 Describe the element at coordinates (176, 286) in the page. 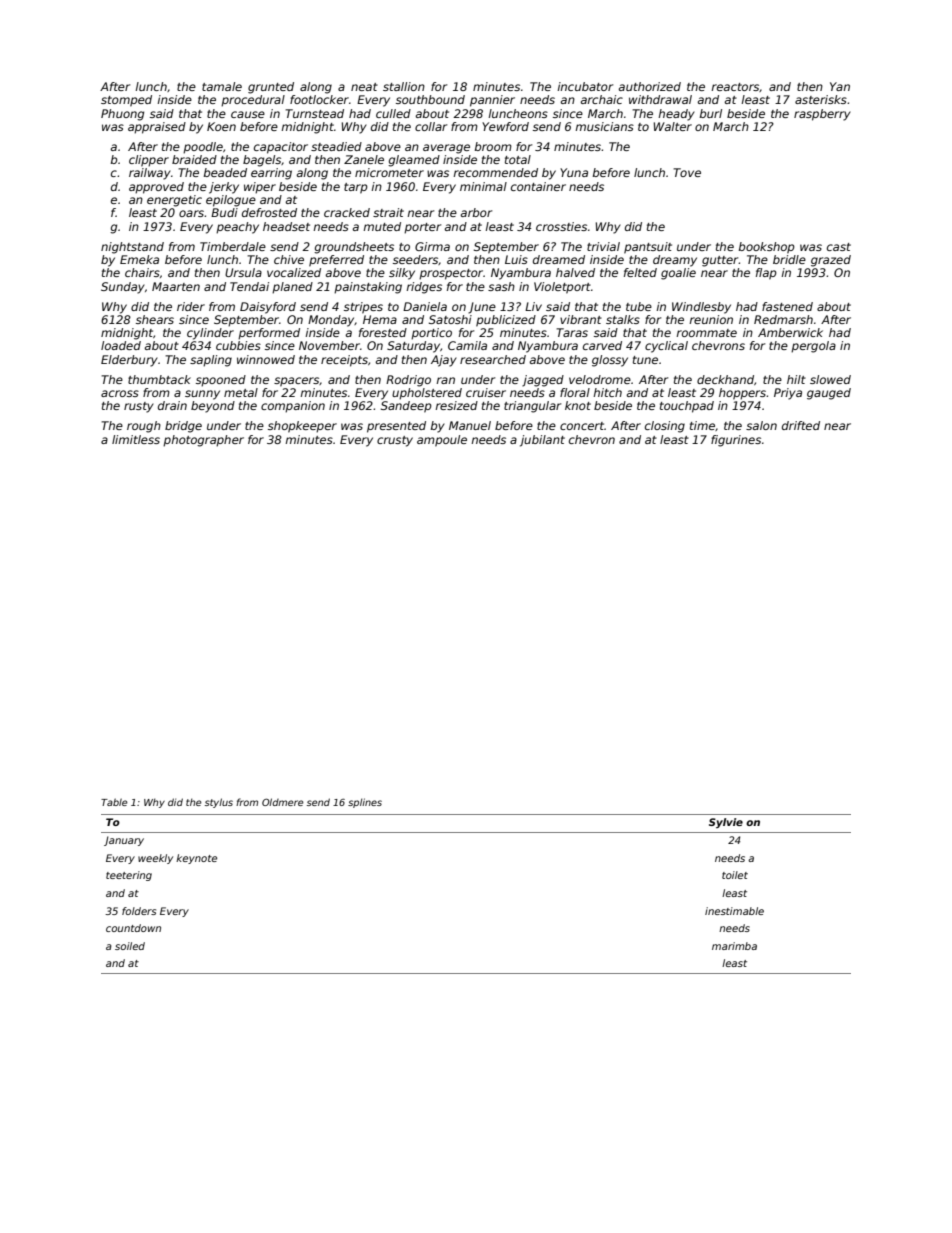

I see `Maarten` at that location.
